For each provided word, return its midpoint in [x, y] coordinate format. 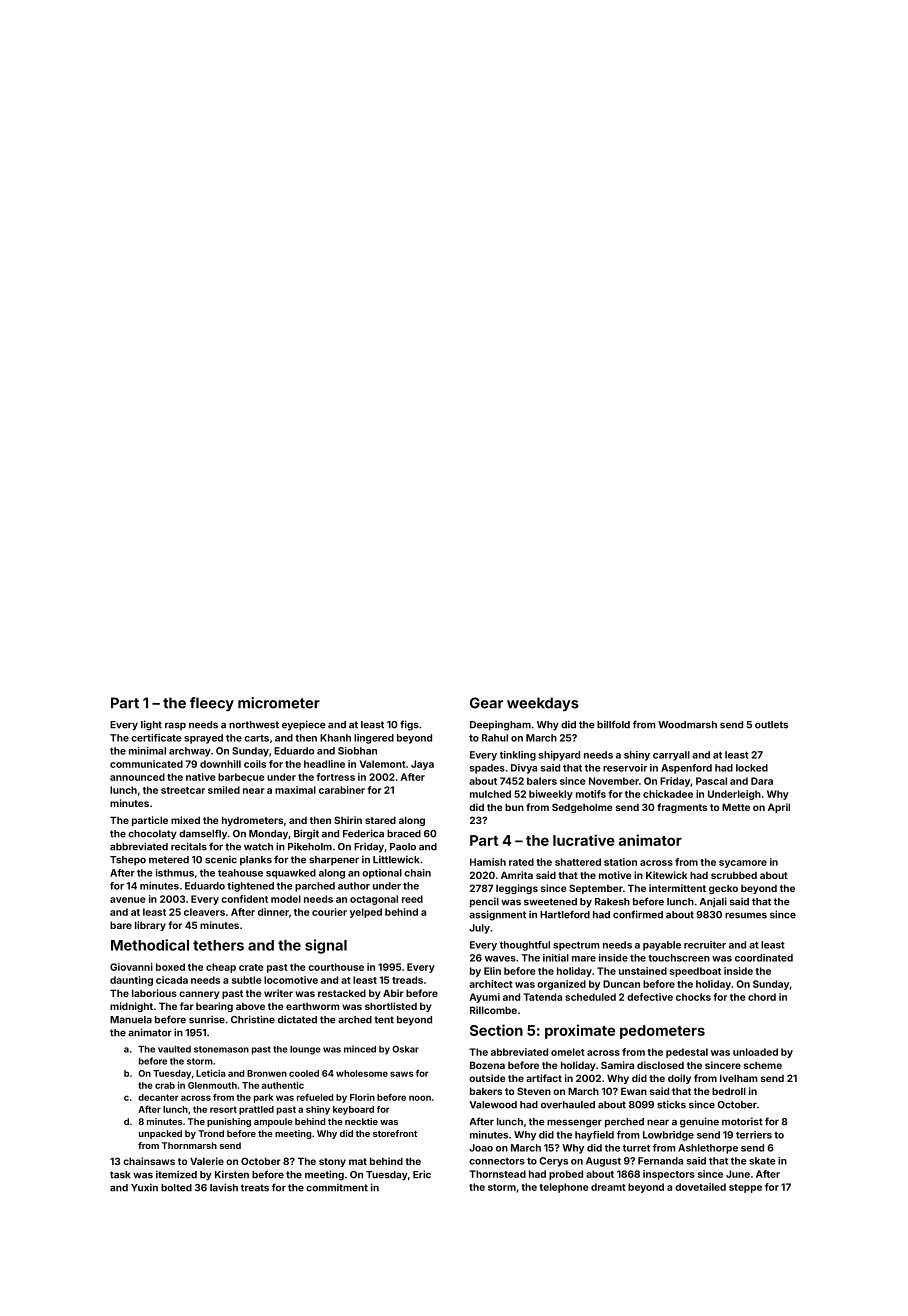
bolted [176, 1188]
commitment [337, 1187]
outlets [771, 725]
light [151, 725]
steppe [745, 1188]
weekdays [543, 704]
